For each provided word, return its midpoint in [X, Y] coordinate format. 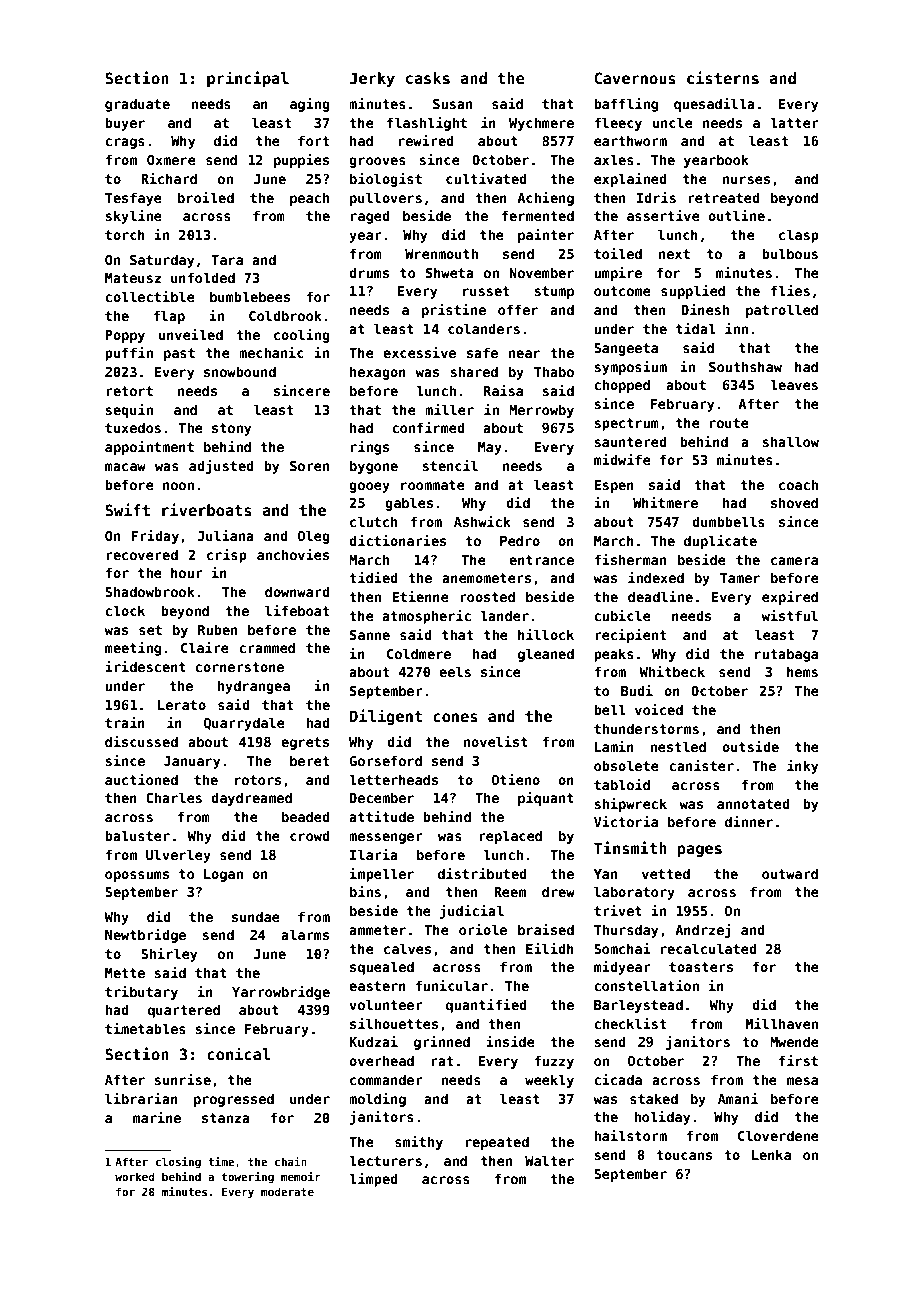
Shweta [450, 272]
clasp [799, 236]
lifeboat [297, 610]
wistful [789, 615]
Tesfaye [133, 199]
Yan [605, 874]
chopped [622, 386]
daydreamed [251, 799]
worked [134, 1176]
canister [701, 765]
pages [699, 851]
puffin [129, 354]
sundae [256, 916]
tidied [373, 577]
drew [558, 891]
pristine [454, 311]
